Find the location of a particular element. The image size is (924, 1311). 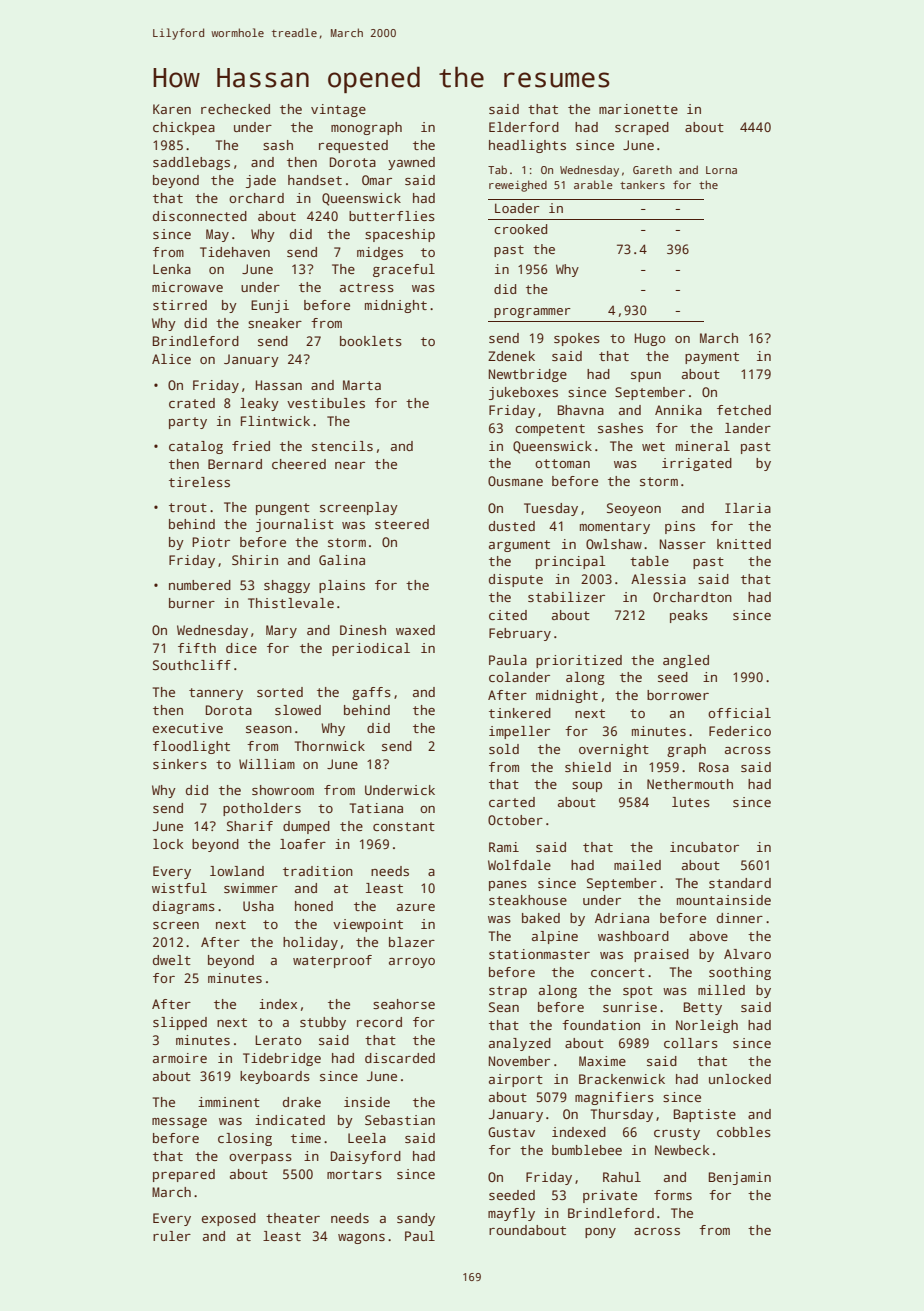

saddlebags is located at coordinates (191, 163).
